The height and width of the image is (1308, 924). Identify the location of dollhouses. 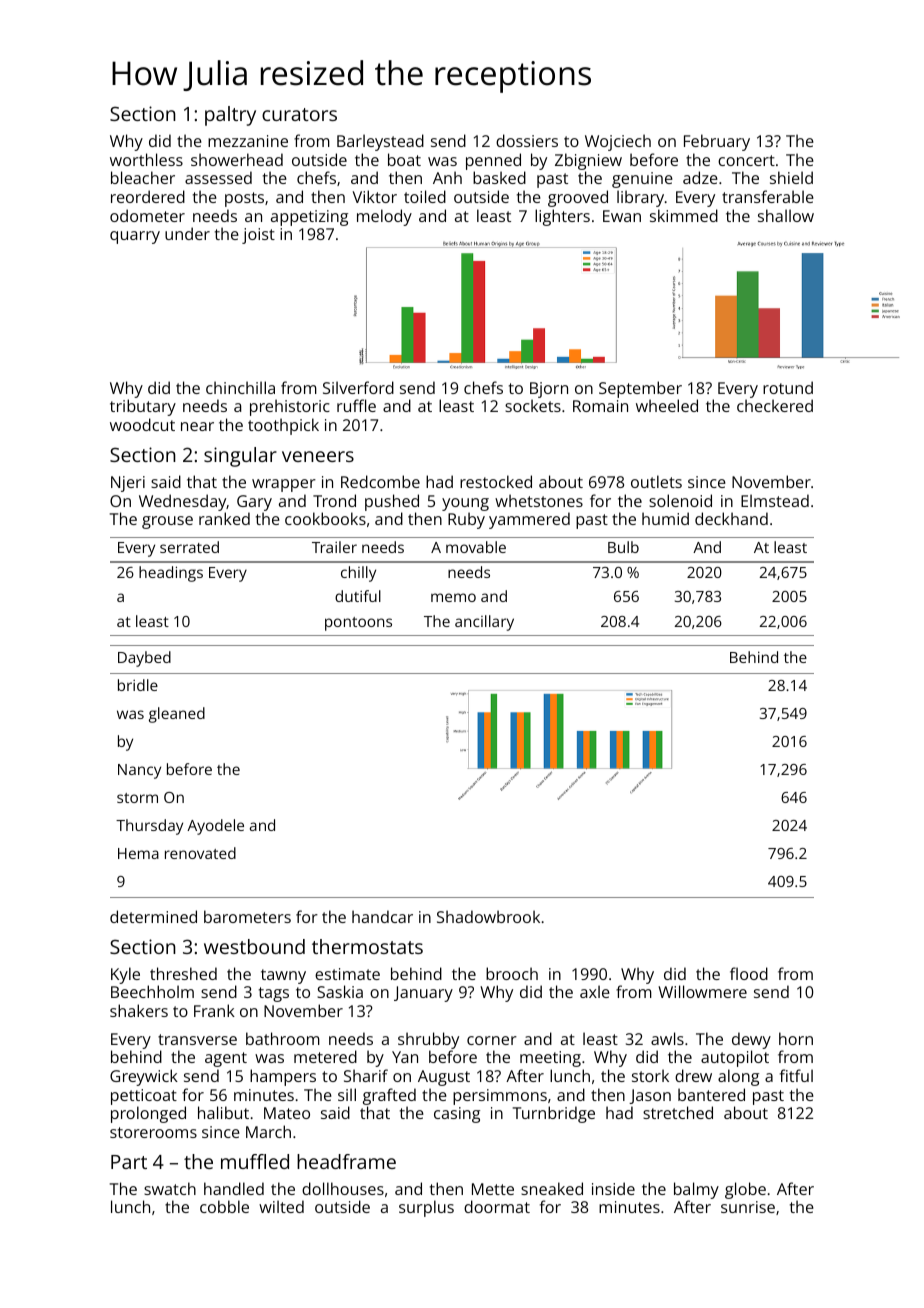
(343, 1188).
